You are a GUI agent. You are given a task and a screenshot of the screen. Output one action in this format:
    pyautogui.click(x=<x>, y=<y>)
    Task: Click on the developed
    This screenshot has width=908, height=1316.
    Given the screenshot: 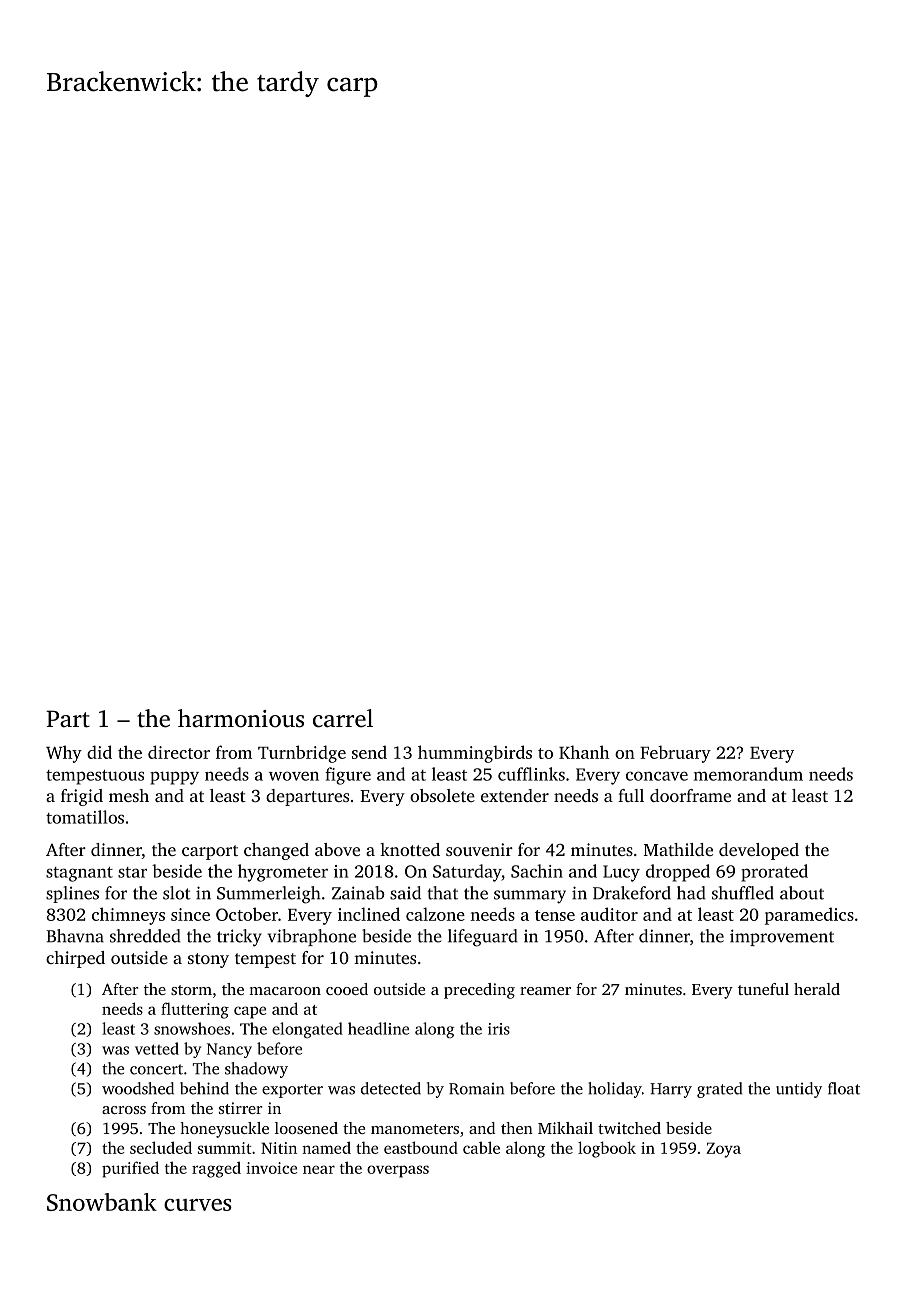 What is the action you would take?
    pyautogui.click(x=759, y=851)
